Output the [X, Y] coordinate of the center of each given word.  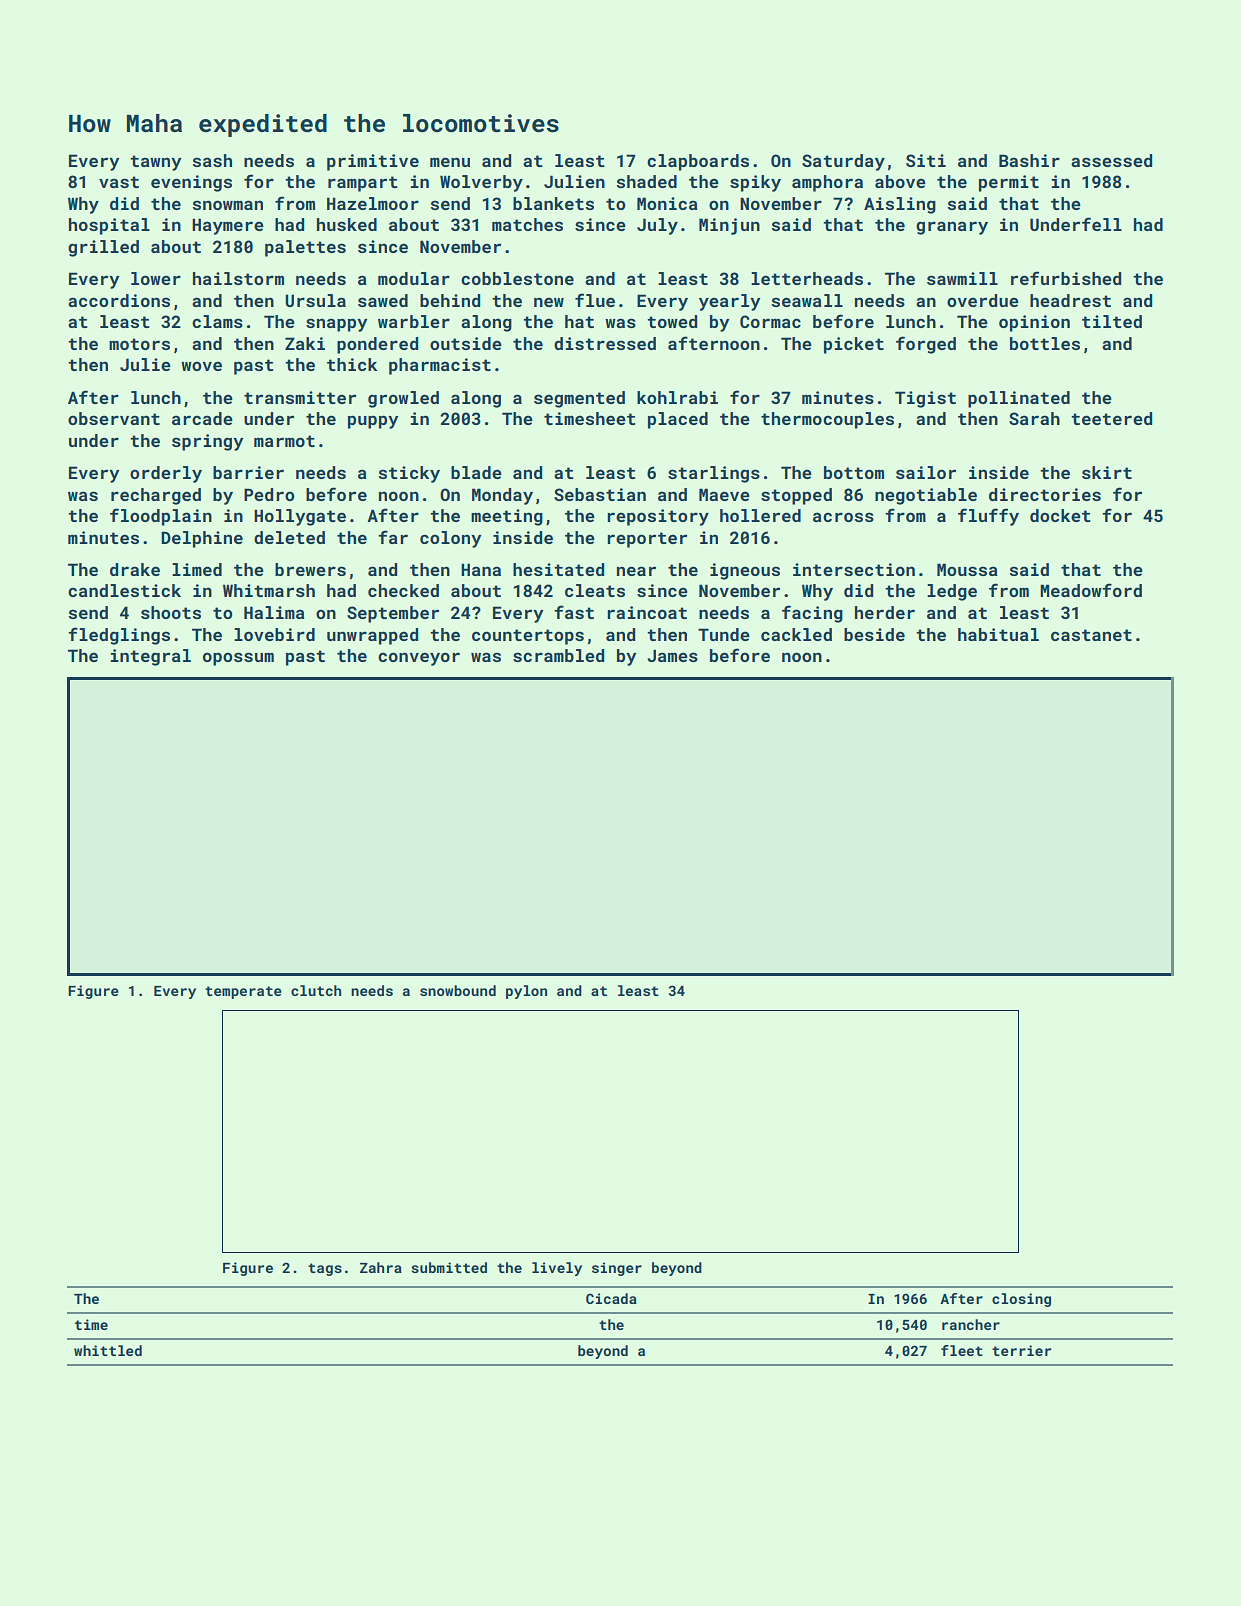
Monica [667, 203]
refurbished [1066, 278]
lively [557, 1269]
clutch [316, 990]
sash [212, 160]
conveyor [419, 659]
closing [1021, 1300]
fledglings [119, 636]
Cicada [611, 1298]
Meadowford [1091, 590]
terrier [1021, 1350]
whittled [108, 1350]
